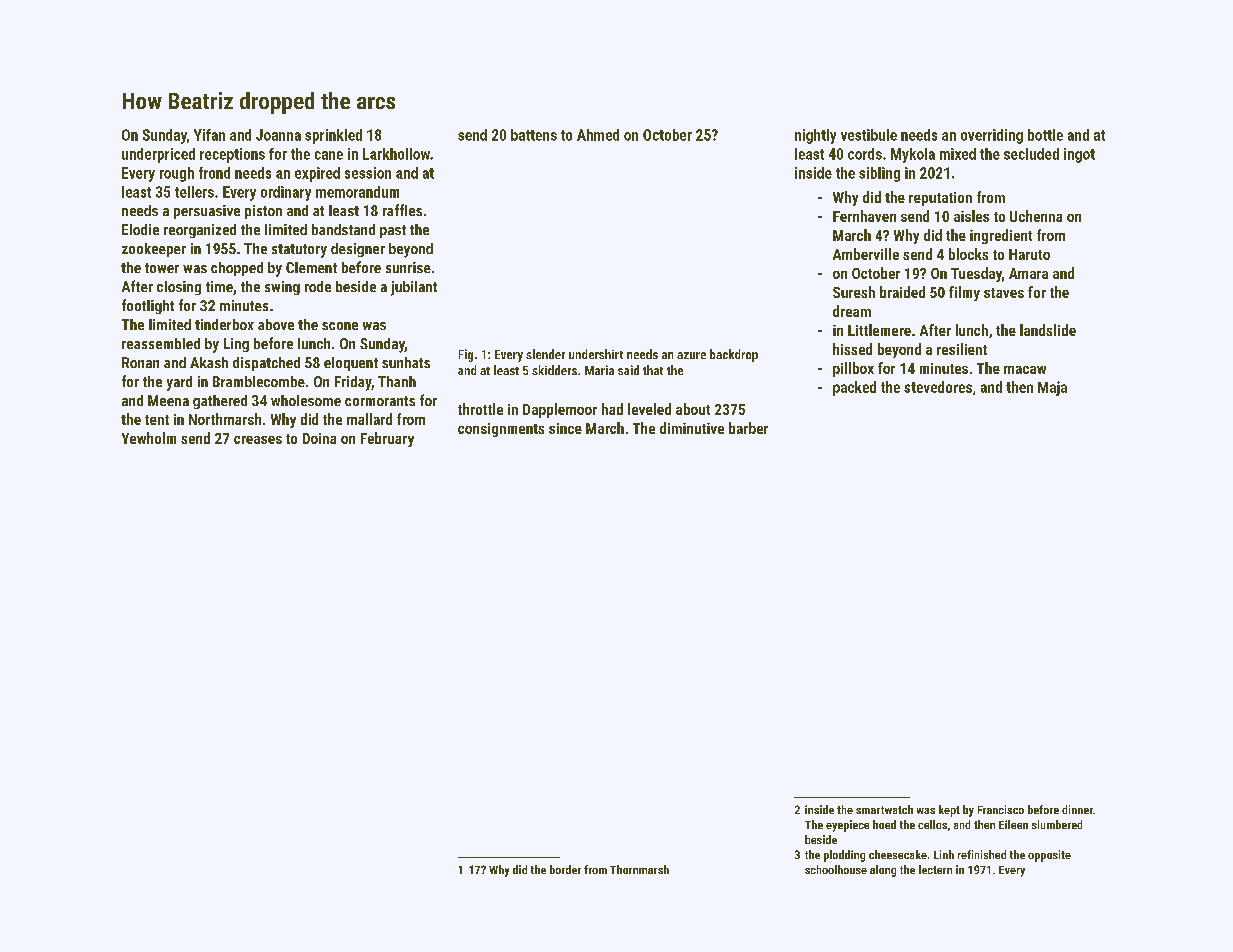 The height and width of the screenshot is (952, 1233). What do you see at coordinates (884, 809) in the screenshot?
I see `smartwatch` at bounding box center [884, 809].
